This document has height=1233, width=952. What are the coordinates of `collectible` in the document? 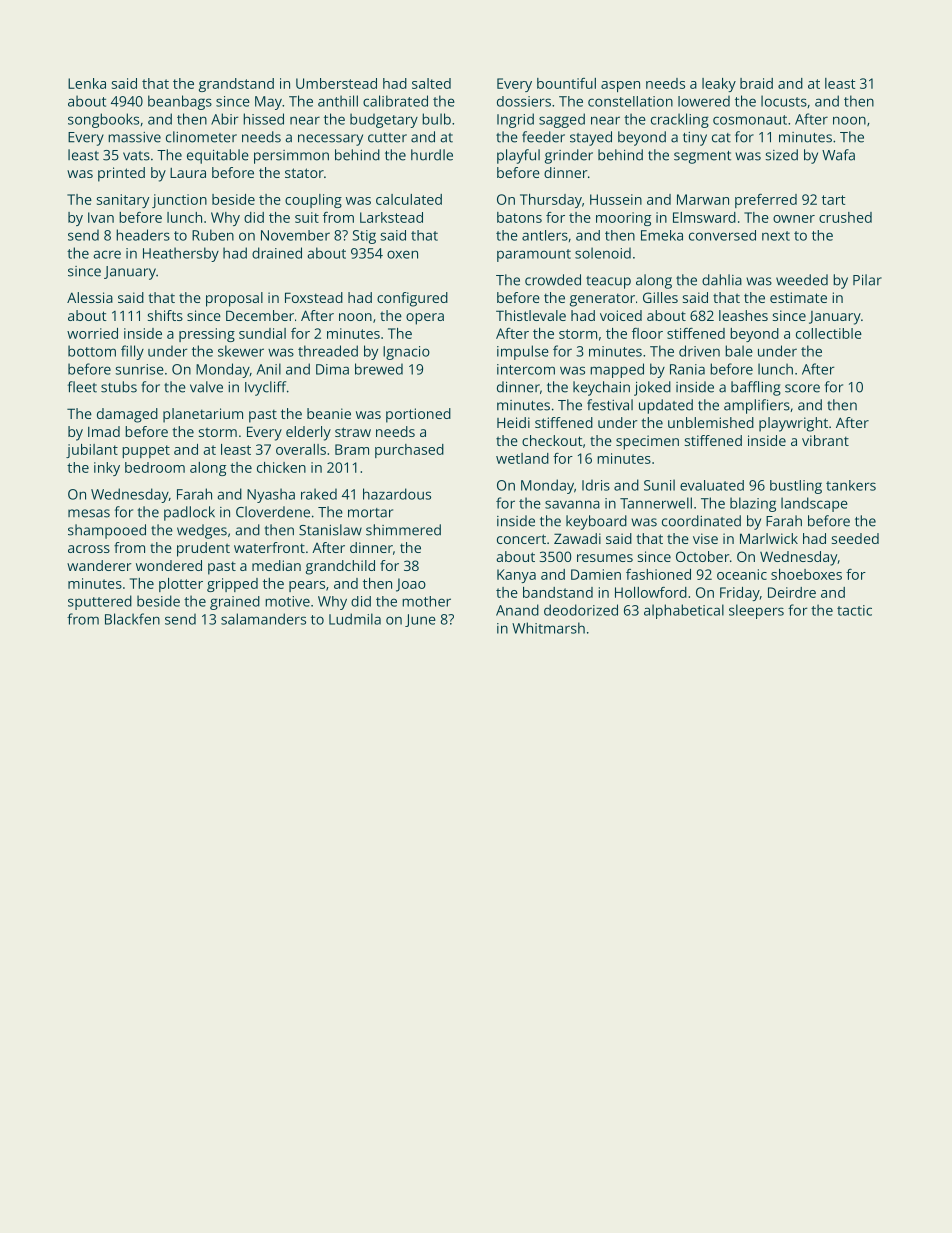 It's located at (829, 333).
